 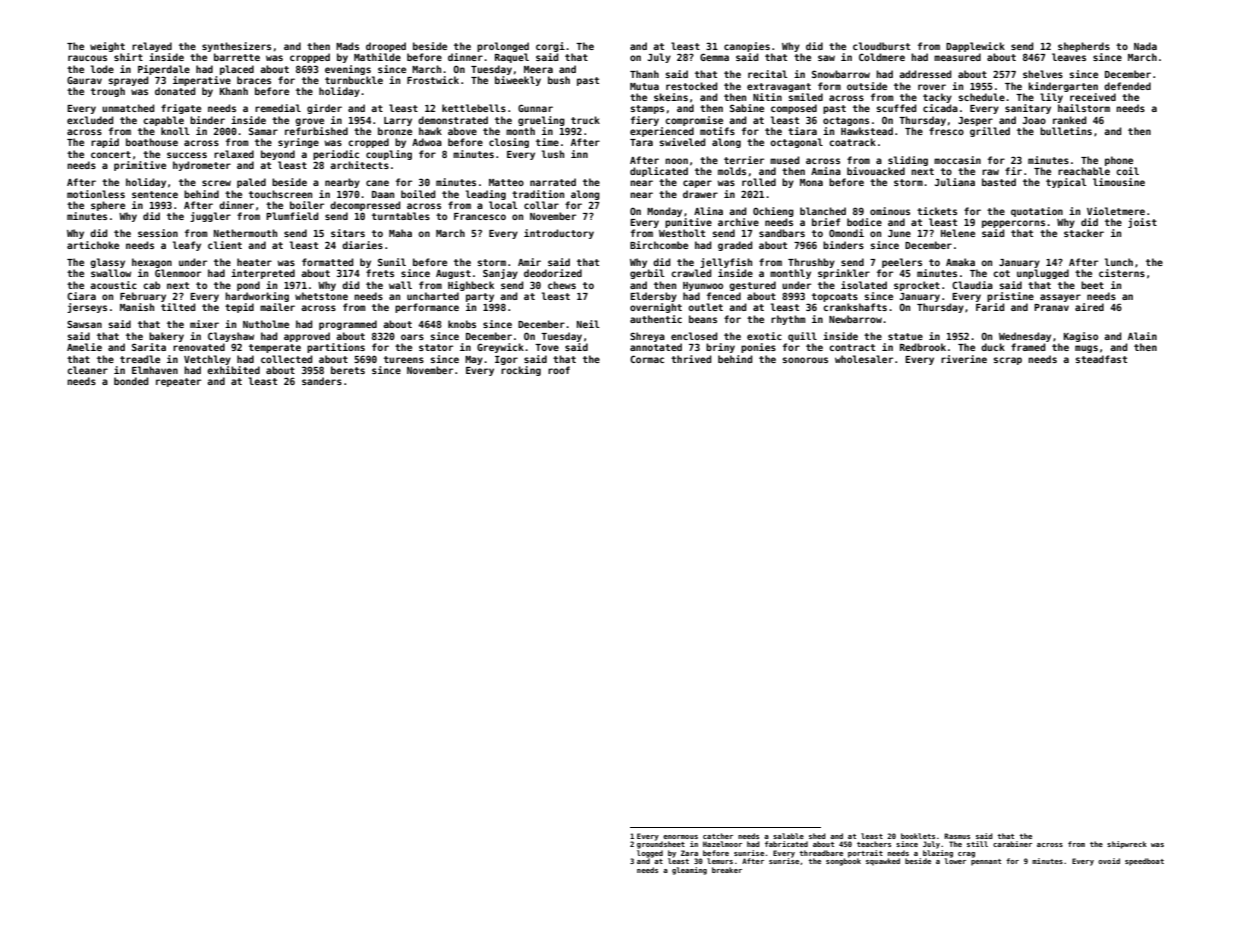 I want to click on enormous, so click(x=680, y=837).
